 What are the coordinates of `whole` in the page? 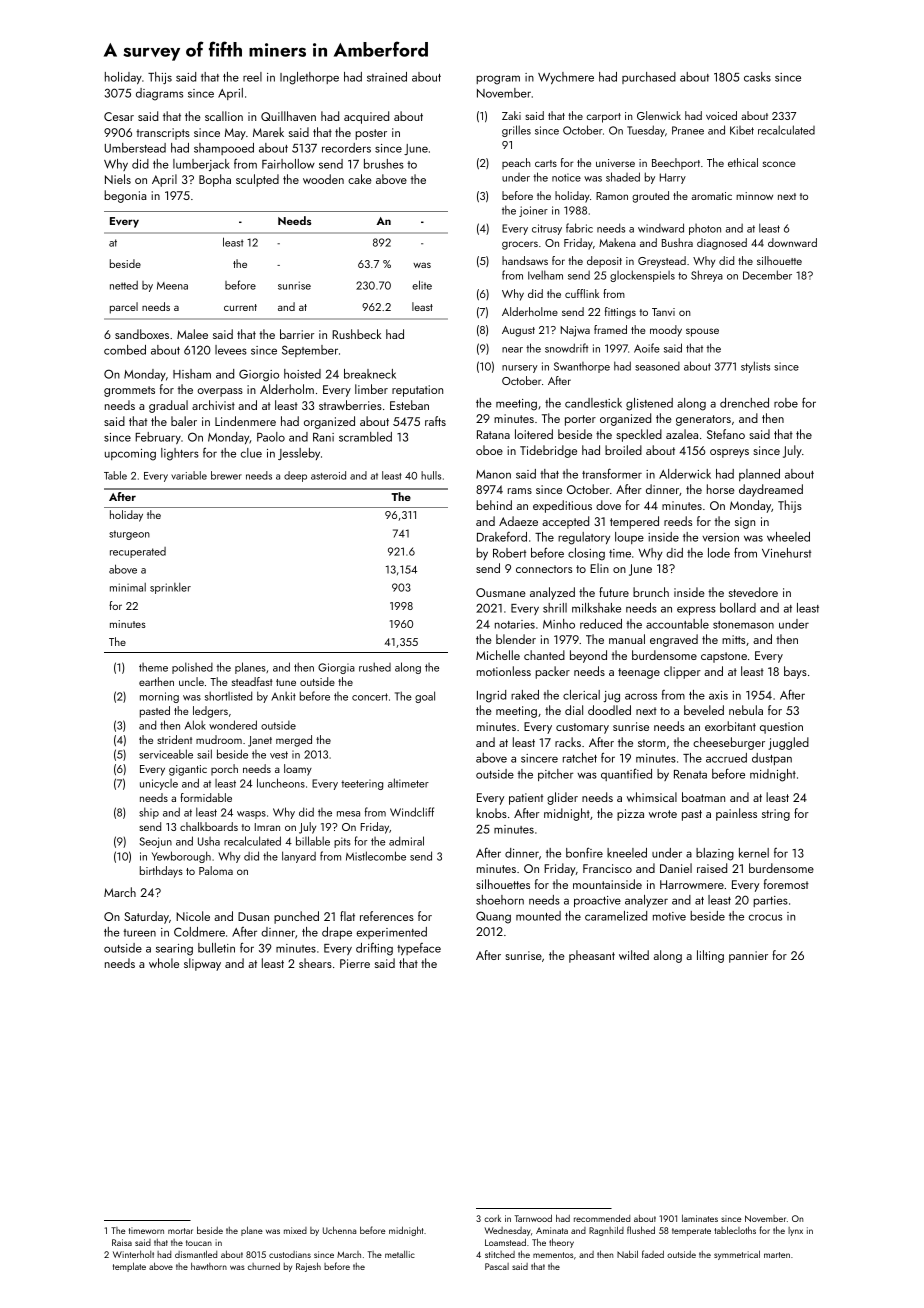 It's located at (164, 963).
